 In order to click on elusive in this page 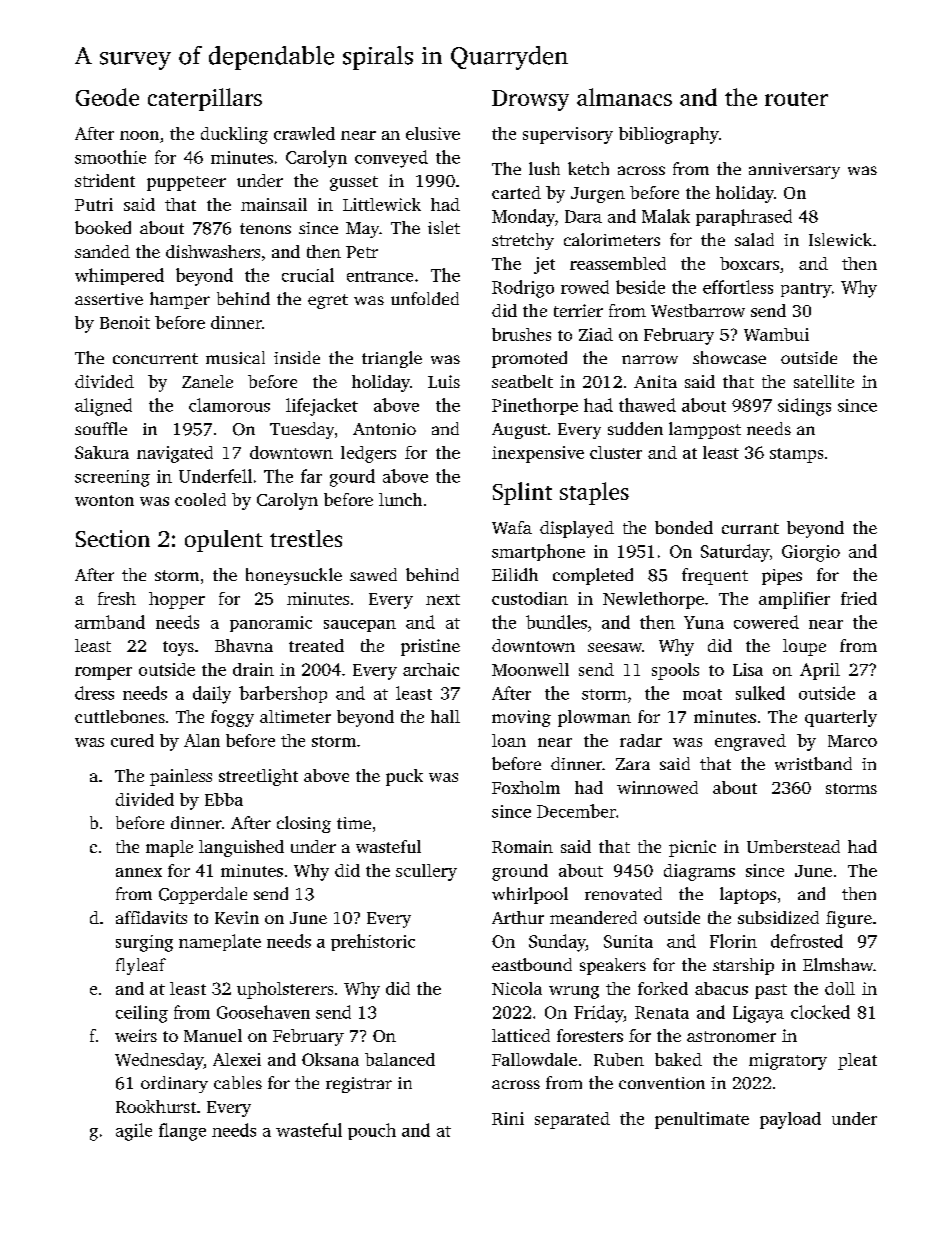, I will do `click(433, 133)`.
